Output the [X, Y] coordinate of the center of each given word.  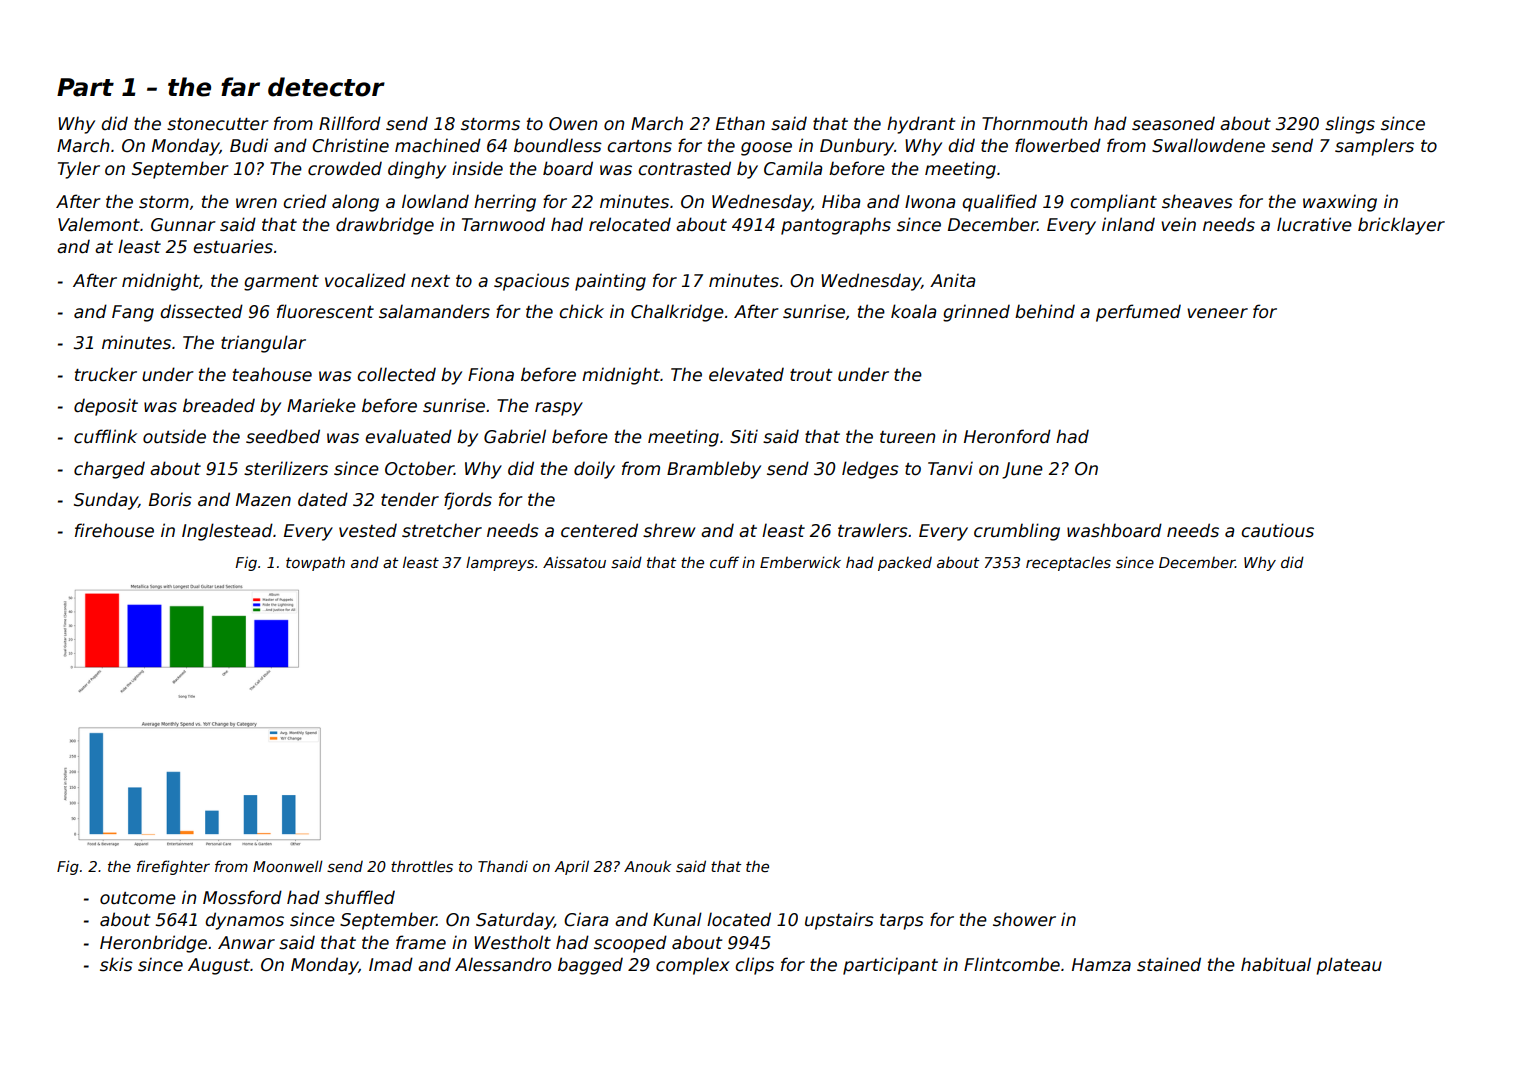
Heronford [1007, 436]
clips [754, 966]
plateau [1349, 966]
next [430, 281]
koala [913, 311]
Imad [391, 964]
